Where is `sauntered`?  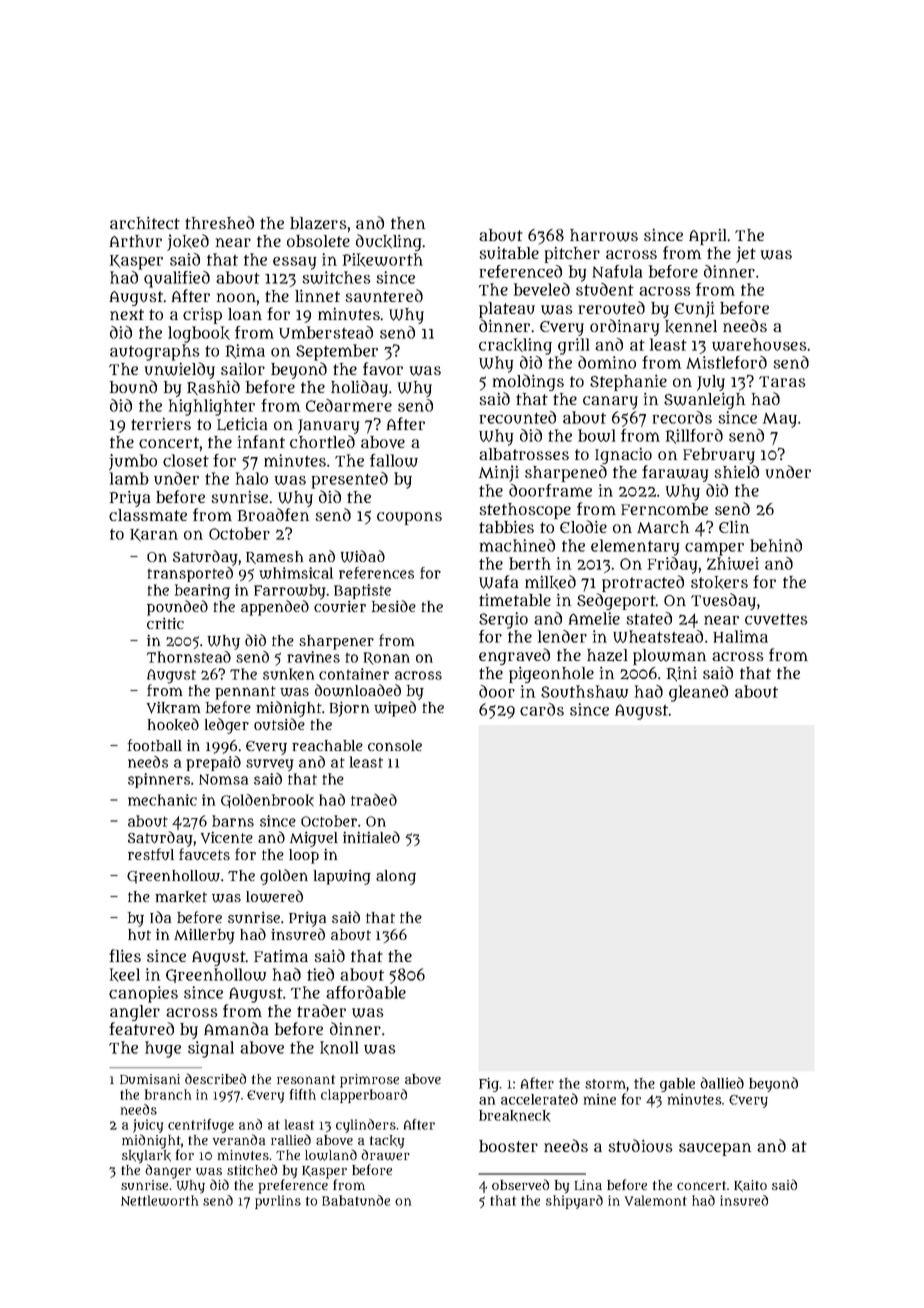
sauntered is located at coordinates (384, 296).
